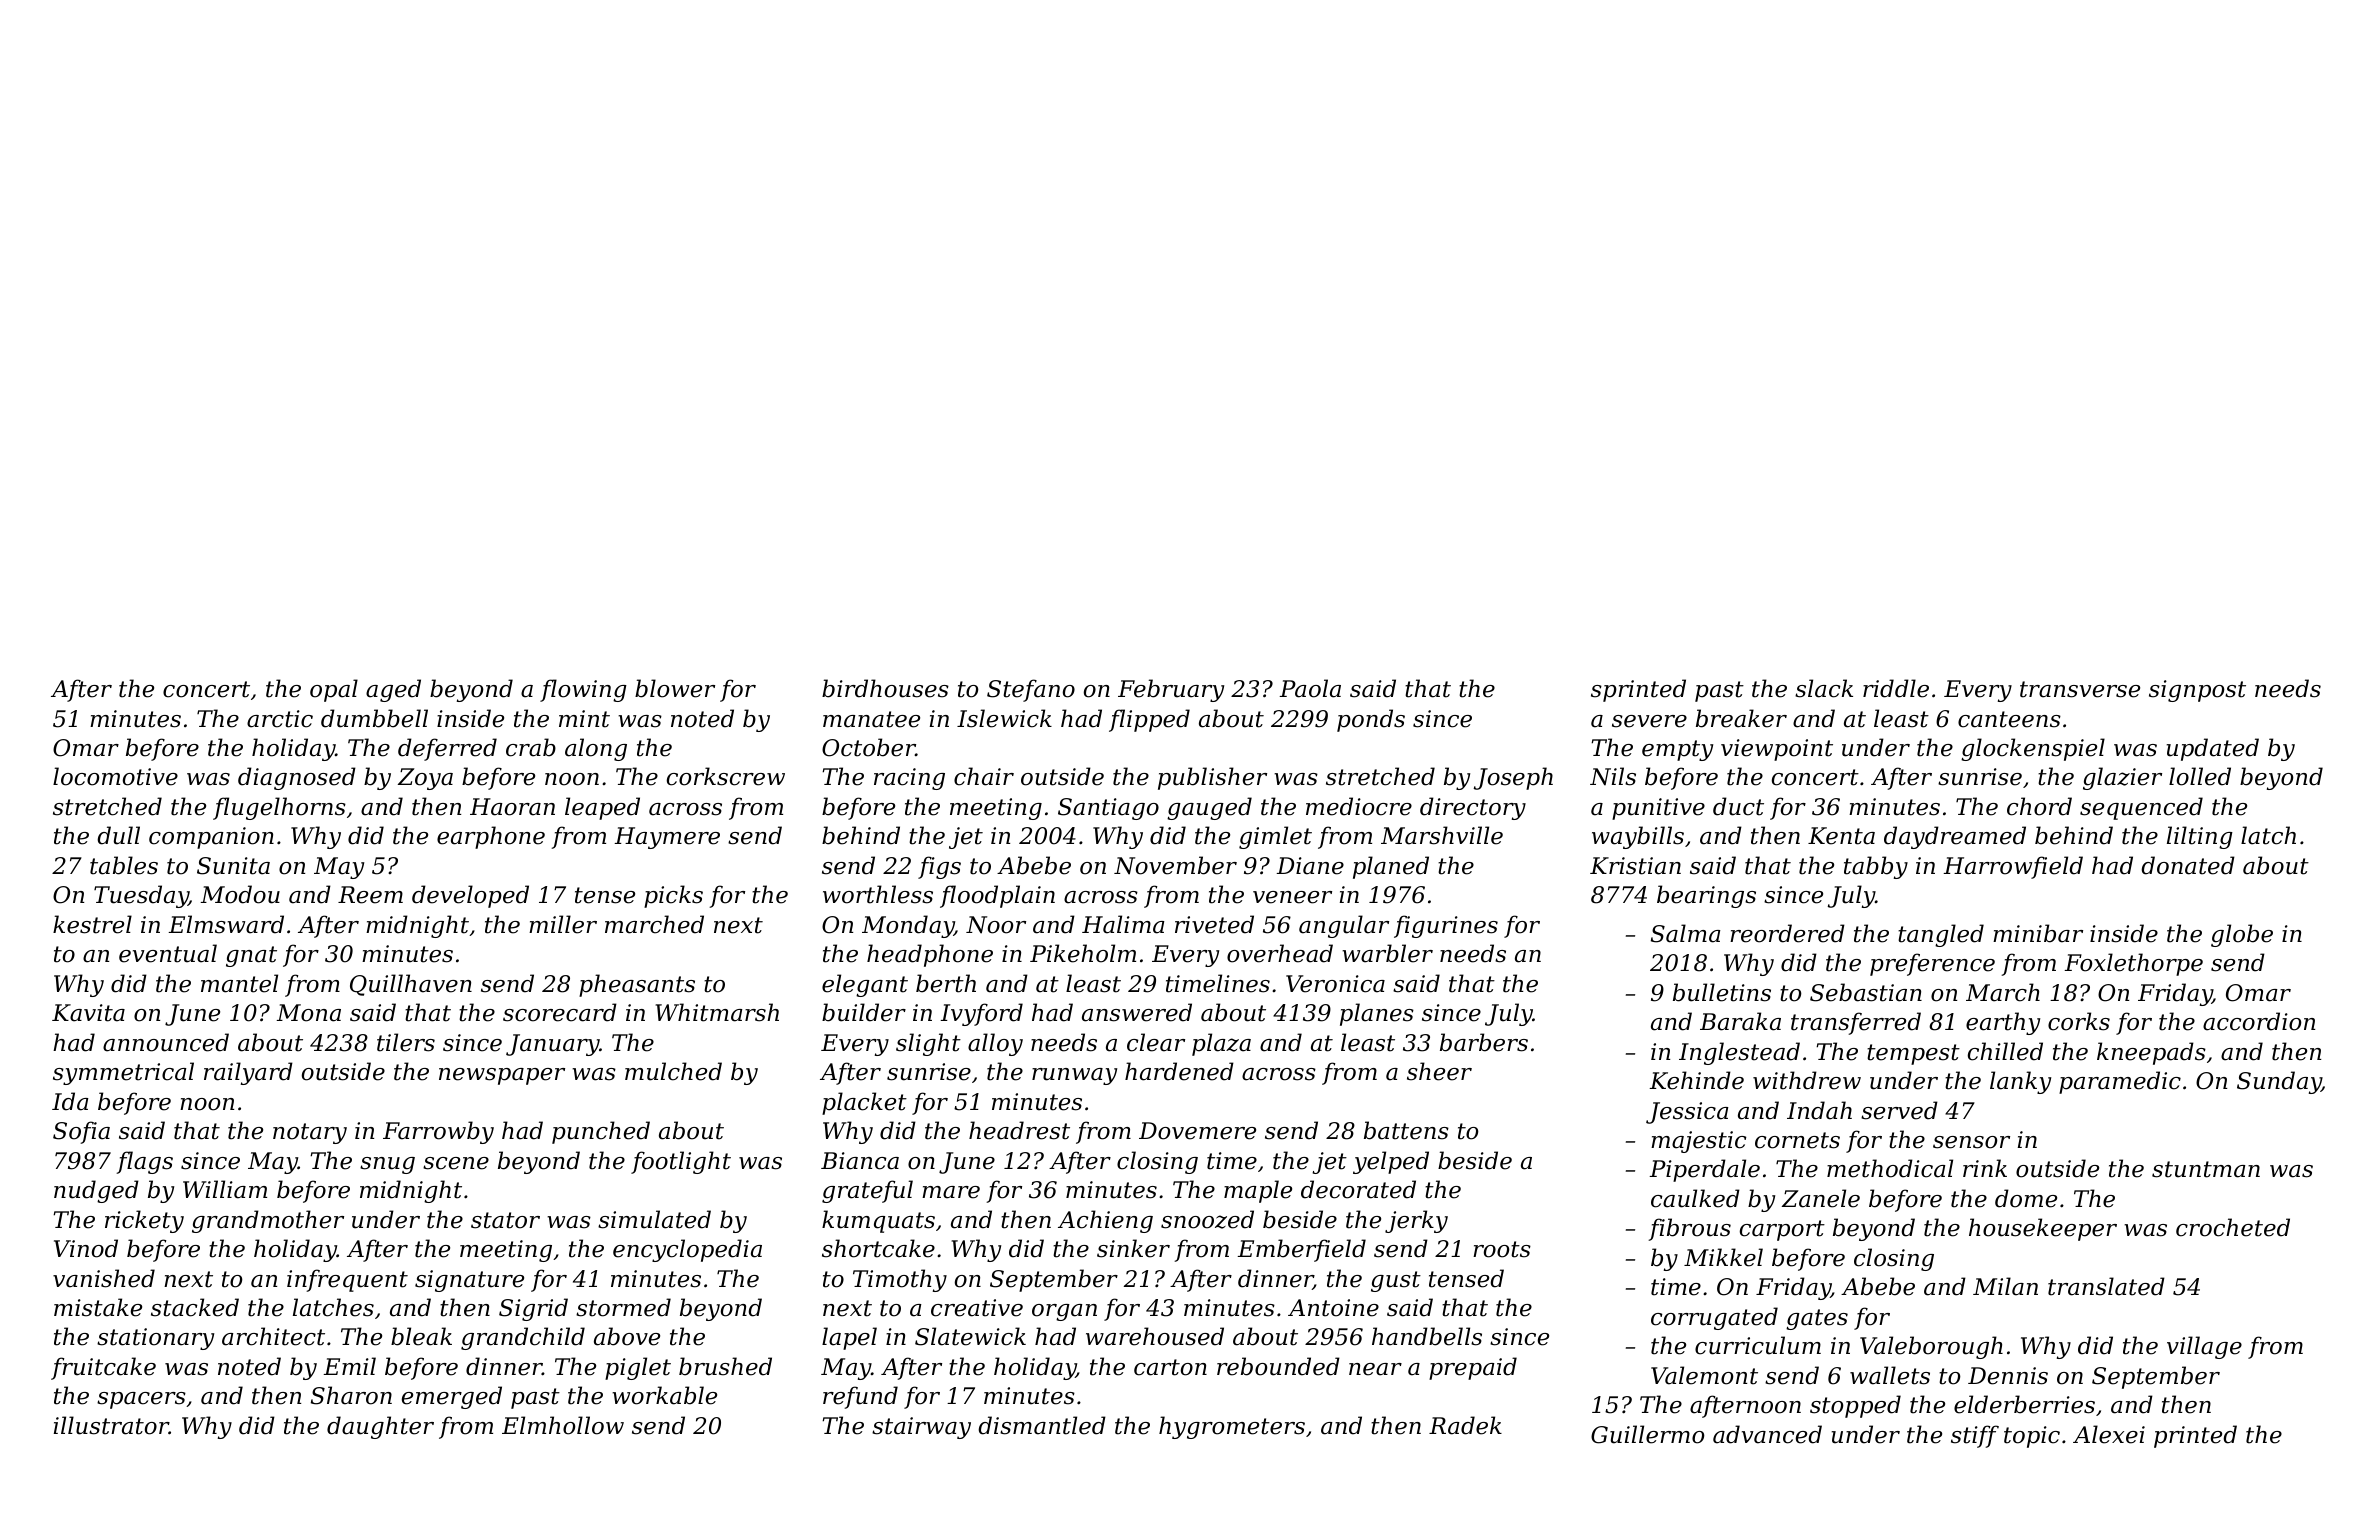 The image size is (2380, 1540). What do you see at coordinates (111, 1425) in the screenshot?
I see `illustrator` at bounding box center [111, 1425].
